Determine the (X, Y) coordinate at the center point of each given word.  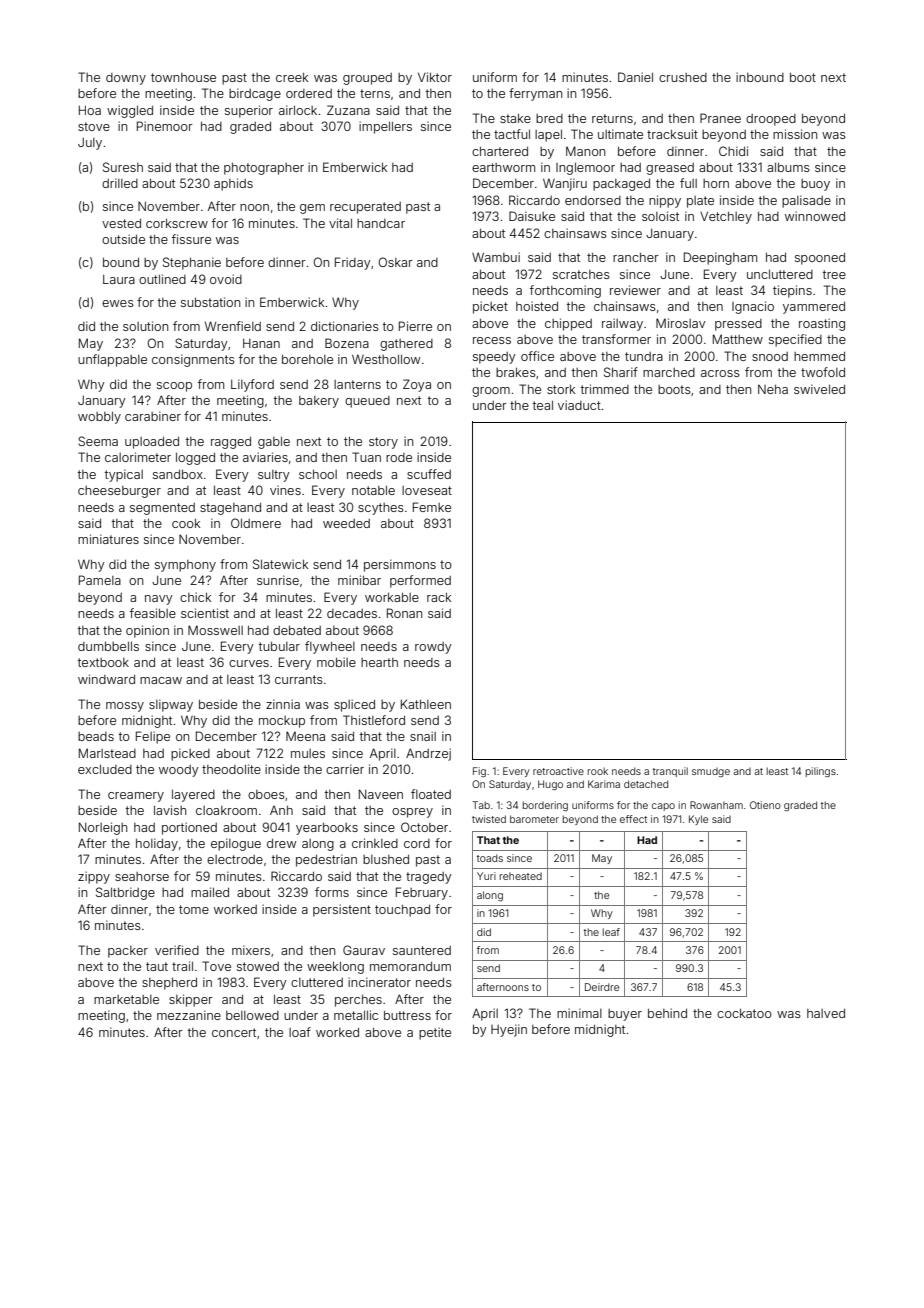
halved (826, 1013)
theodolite (231, 769)
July (90, 144)
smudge (711, 772)
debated (297, 630)
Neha (773, 389)
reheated (521, 876)
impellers (385, 127)
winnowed (815, 216)
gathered (406, 345)
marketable (126, 999)
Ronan (404, 613)
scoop (174, 387)
